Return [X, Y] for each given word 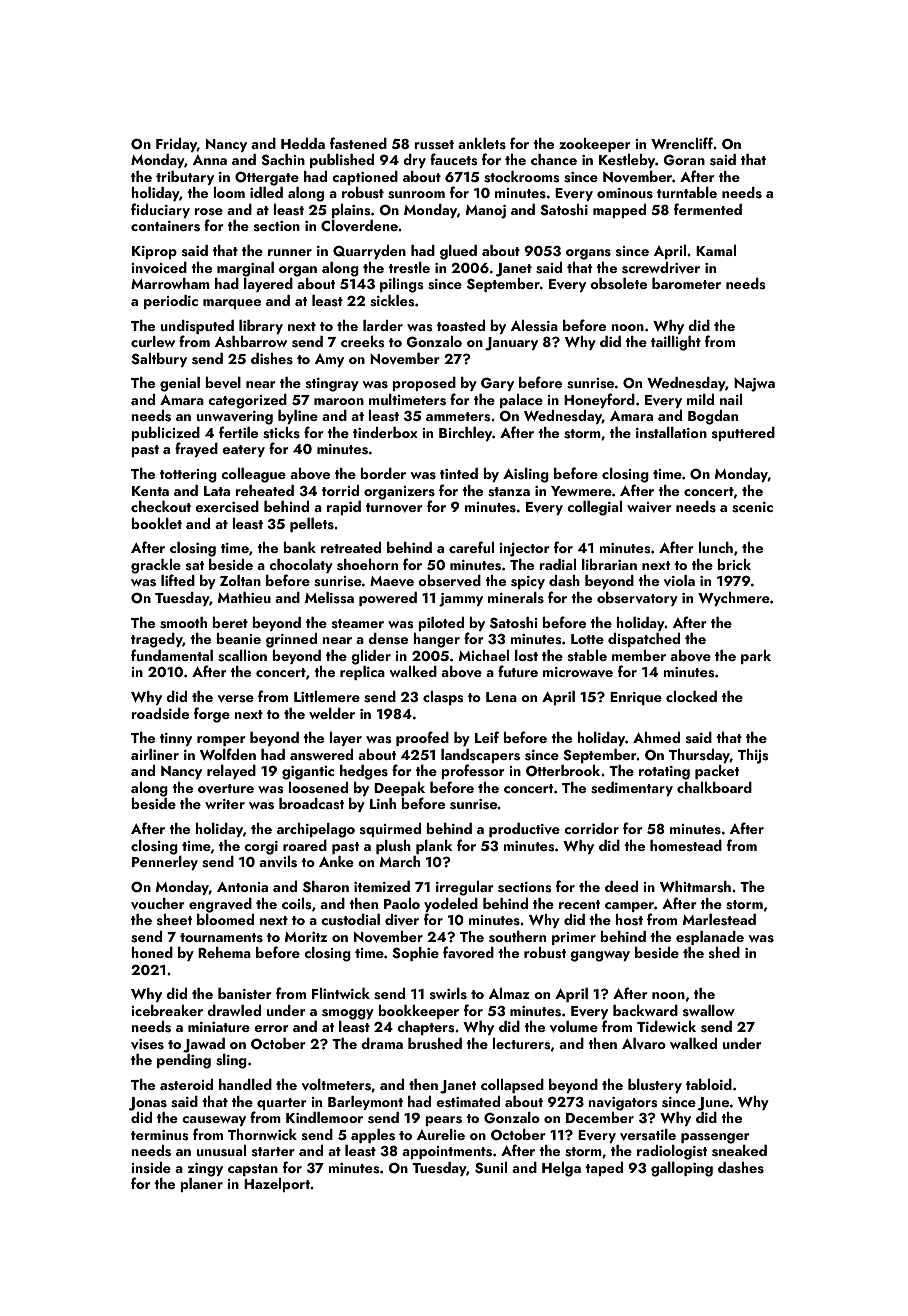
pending [184, 1061]
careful [471, 547]
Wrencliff [682, 143]
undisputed [197, 327]
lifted [178, 580]
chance [554, 159]
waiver [649, 507]
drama [382, 1043]
